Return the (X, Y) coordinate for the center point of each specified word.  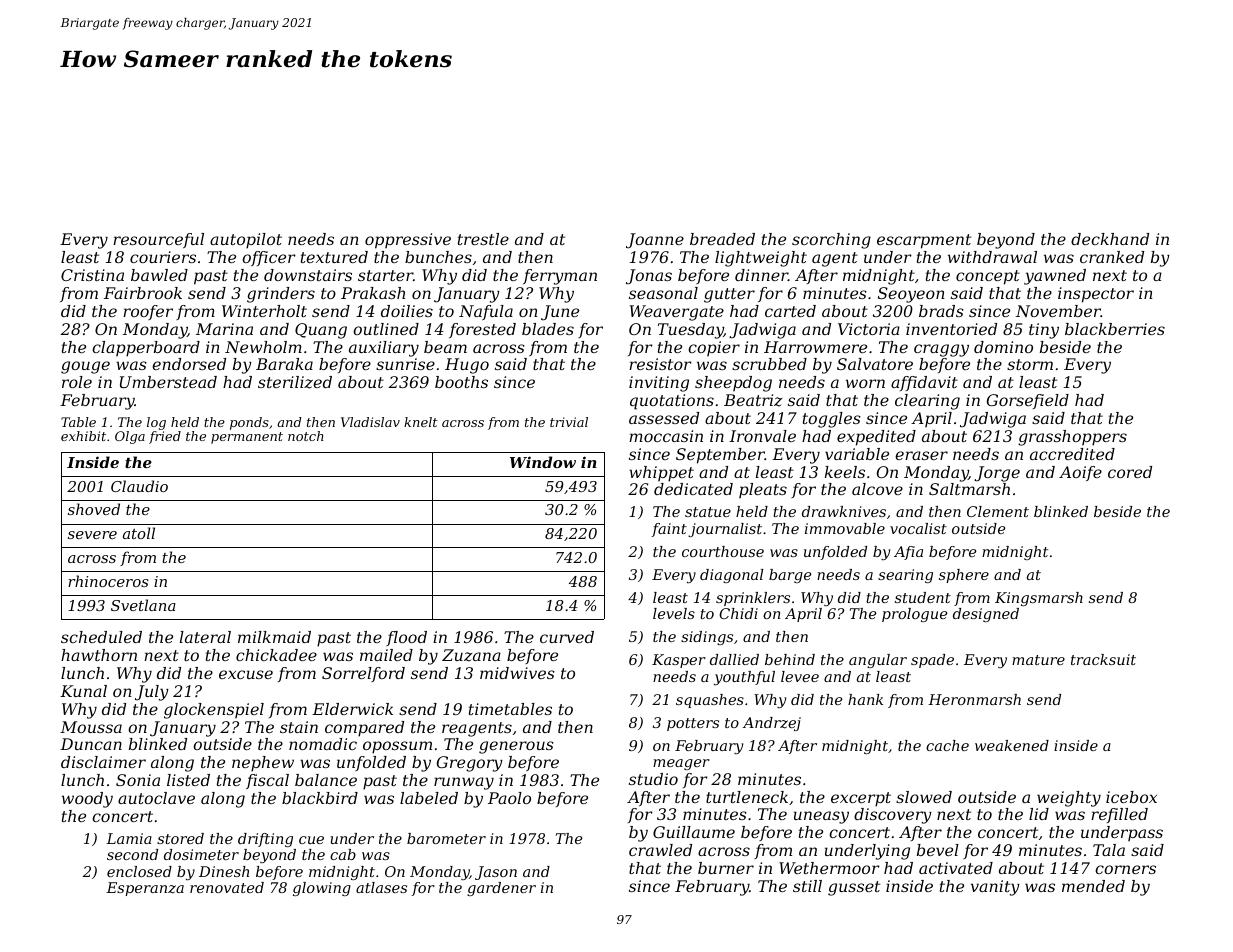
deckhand (1110, 239)
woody (87, 800)
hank (865, 699)
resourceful (158, 240)
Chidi (738, 613)
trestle (483, 239)
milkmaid (274, 637)
